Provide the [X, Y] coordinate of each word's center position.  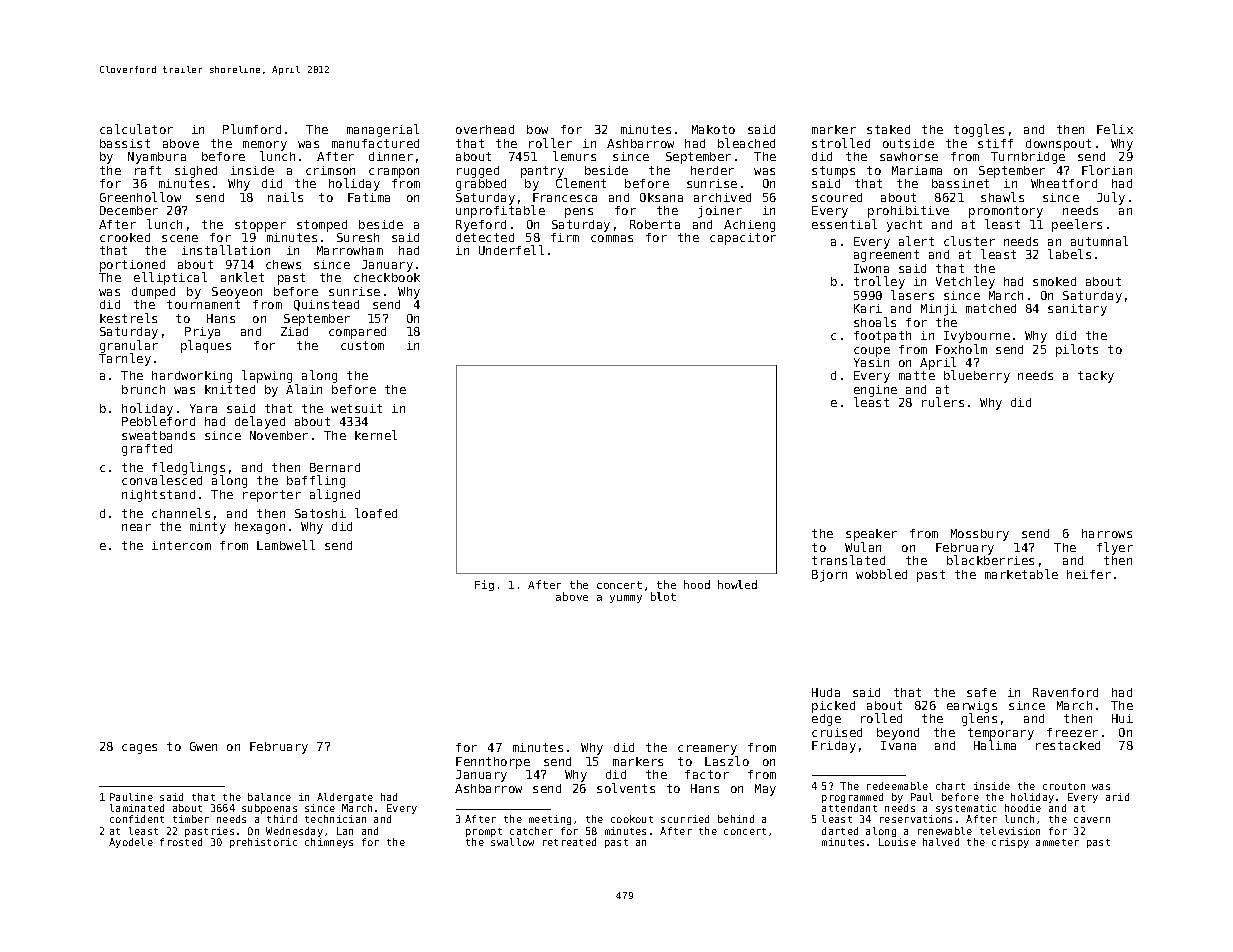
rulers [943, 402]
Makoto [713, 129]
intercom [181, 545]
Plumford [252, 129]
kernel [376, 435]
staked [888, 129]
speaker [871, 535]
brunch [143, 389]
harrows [1107, 533]
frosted [181, 842]
